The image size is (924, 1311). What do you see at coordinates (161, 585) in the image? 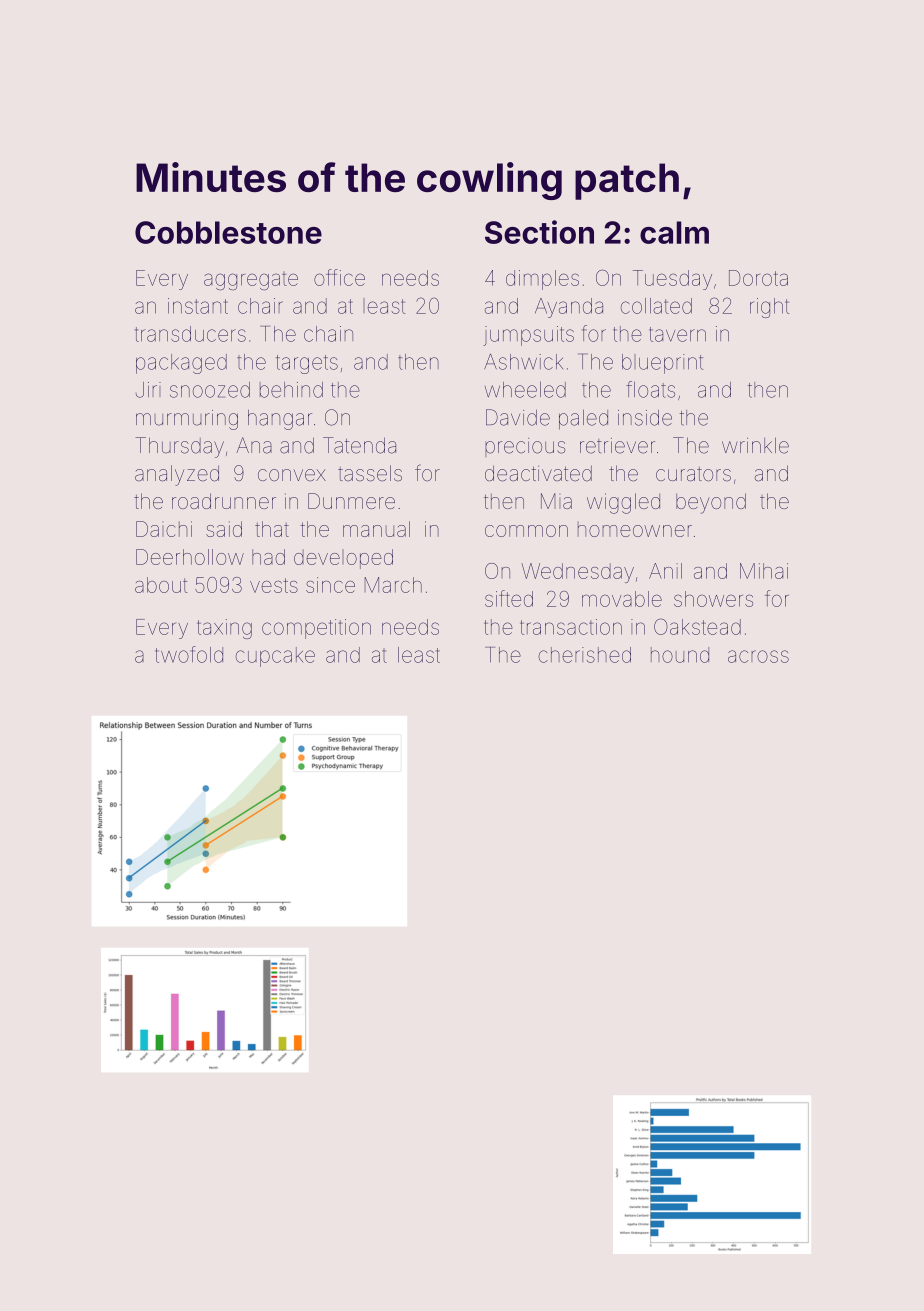
I see `about` at bounding box center [161, 585].
